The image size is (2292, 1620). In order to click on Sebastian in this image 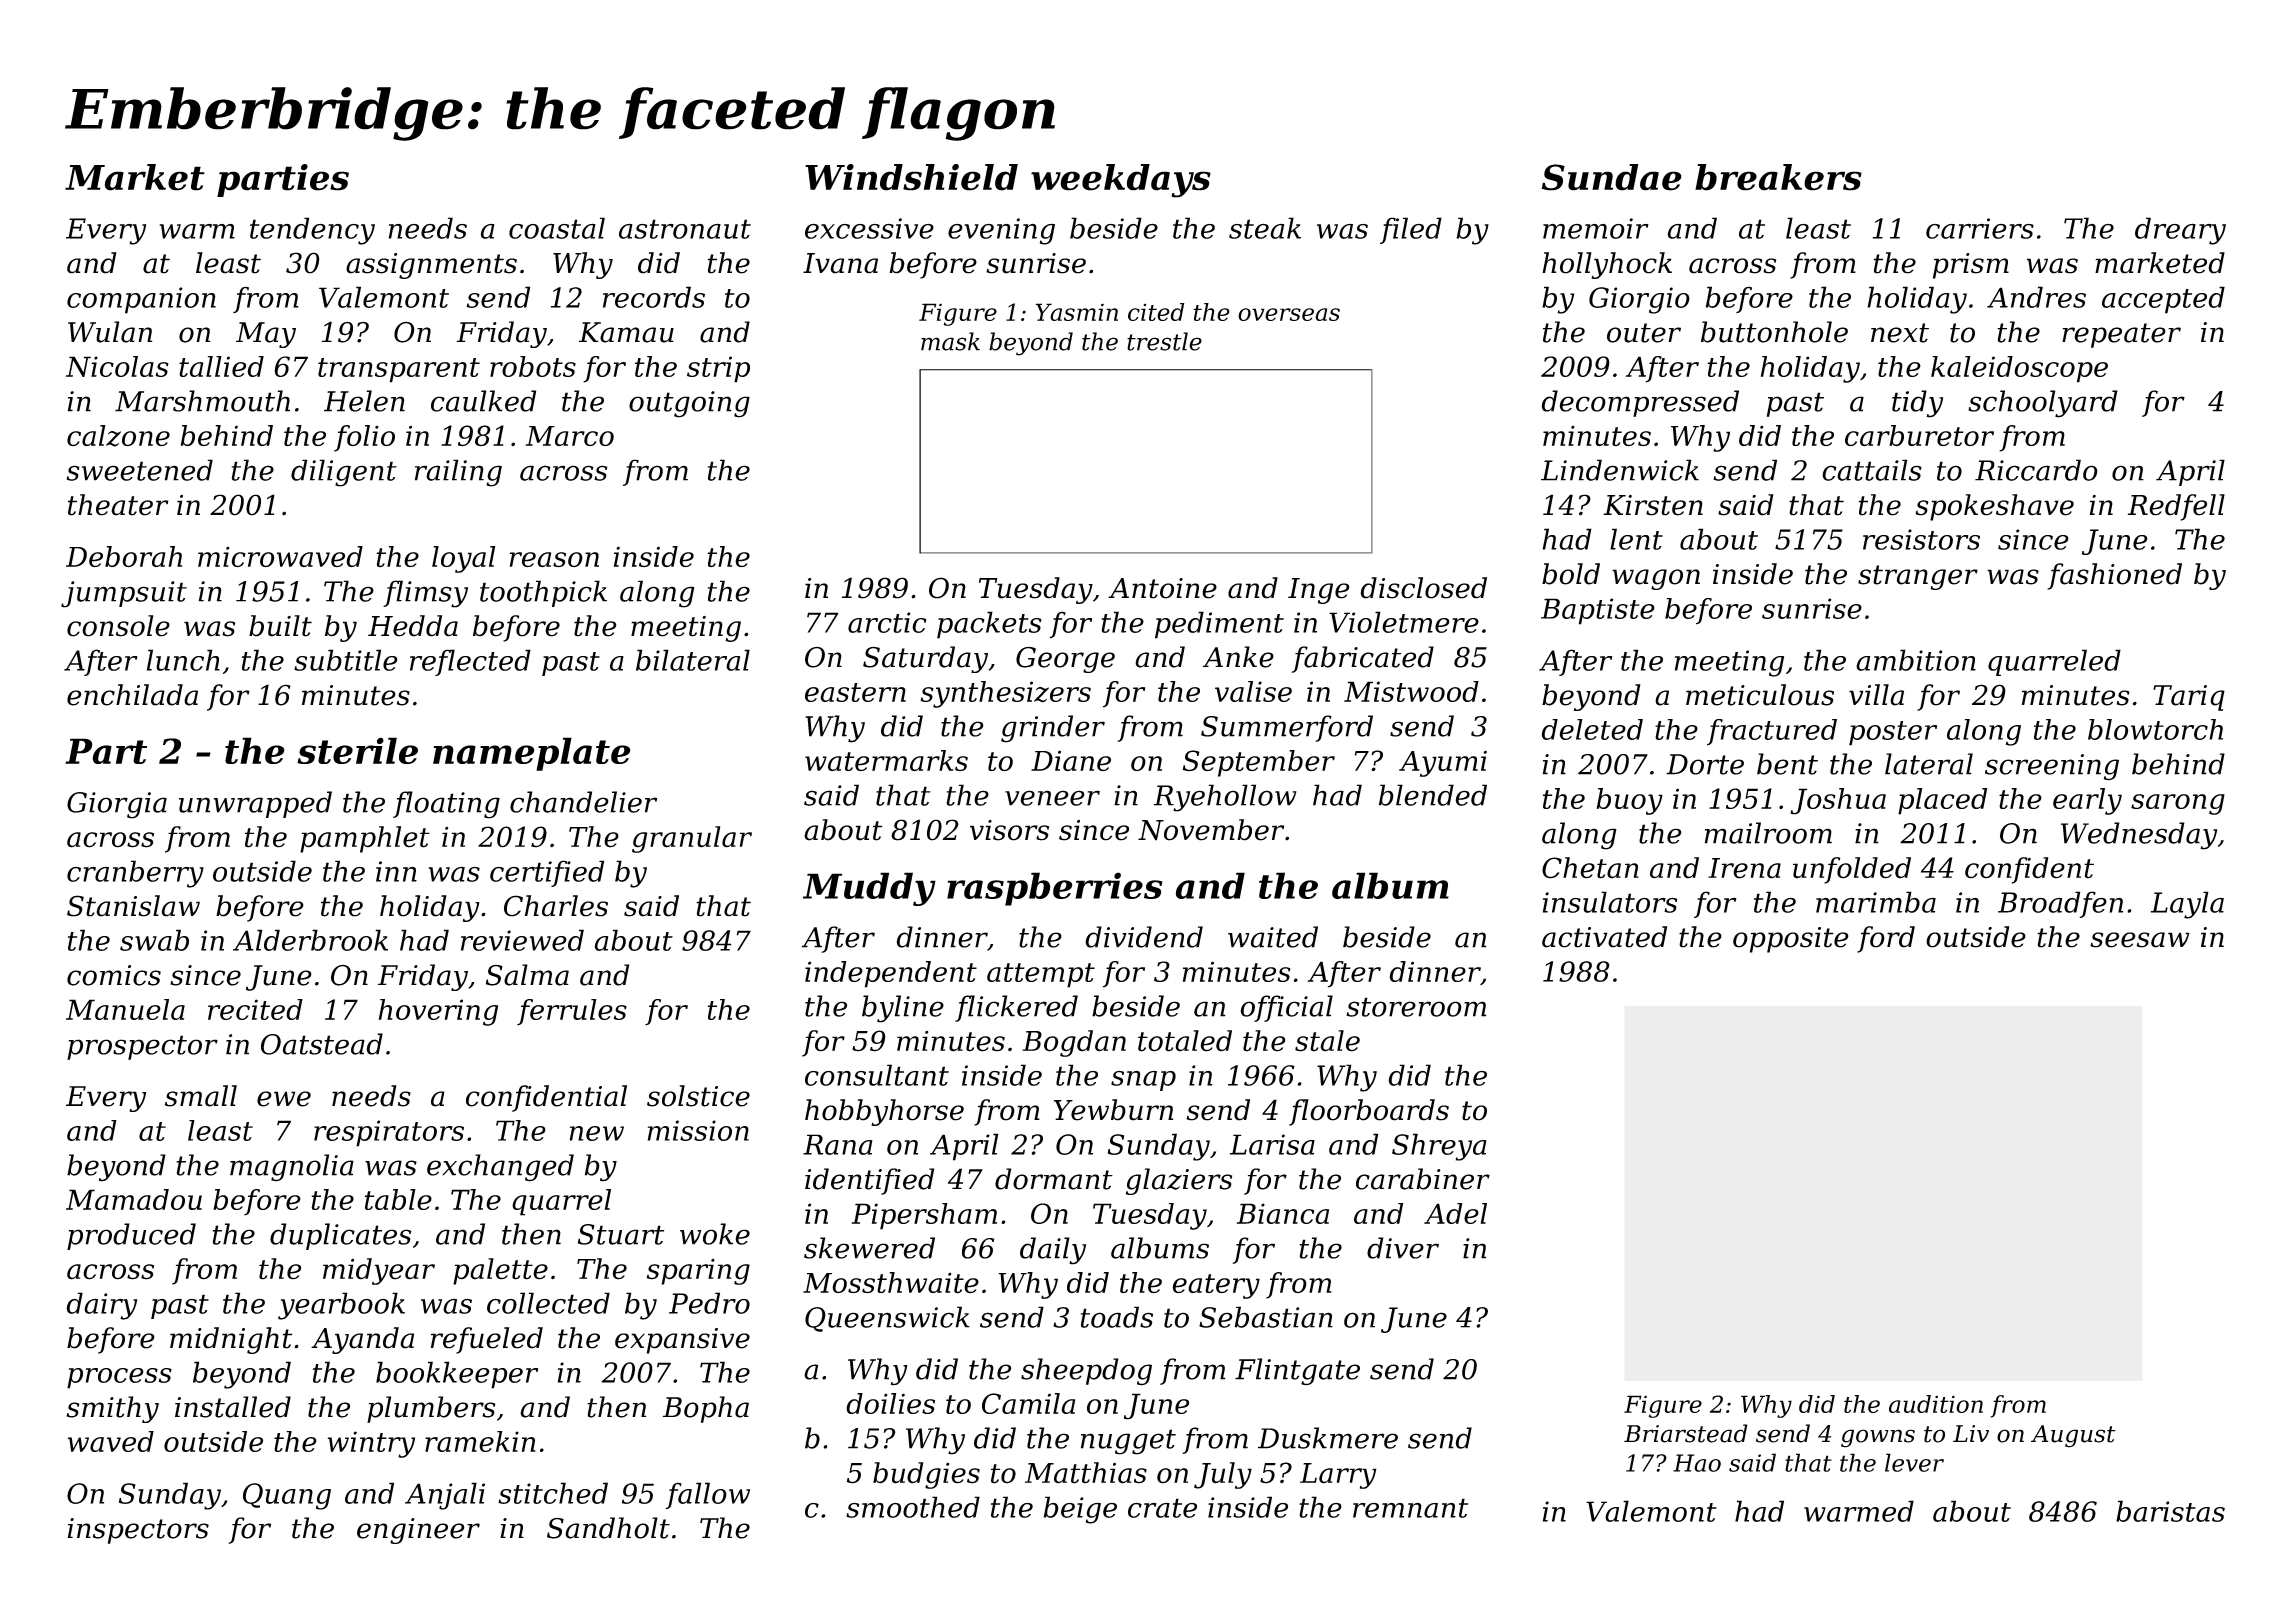, I will do `click(1266, 1317)`.
